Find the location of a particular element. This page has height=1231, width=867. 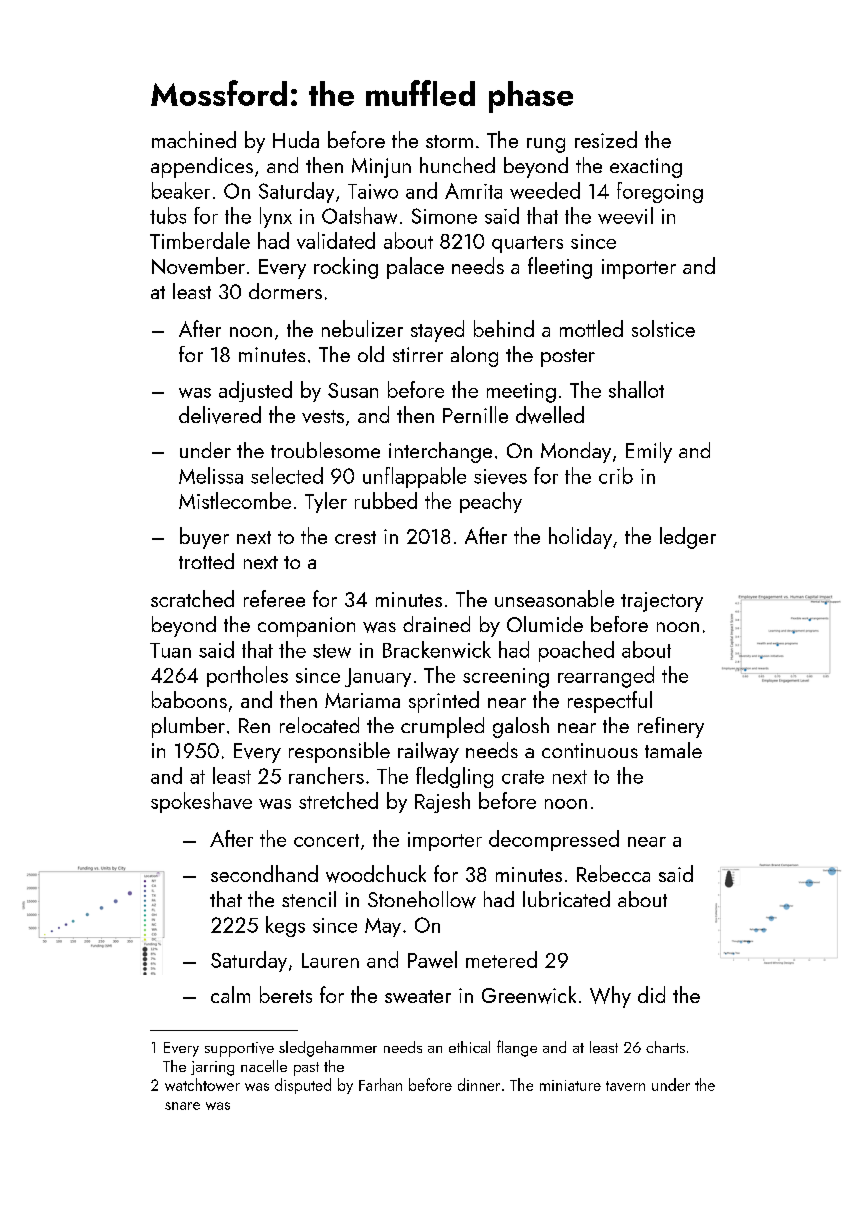

drained is located at coordinates (436, 624).
